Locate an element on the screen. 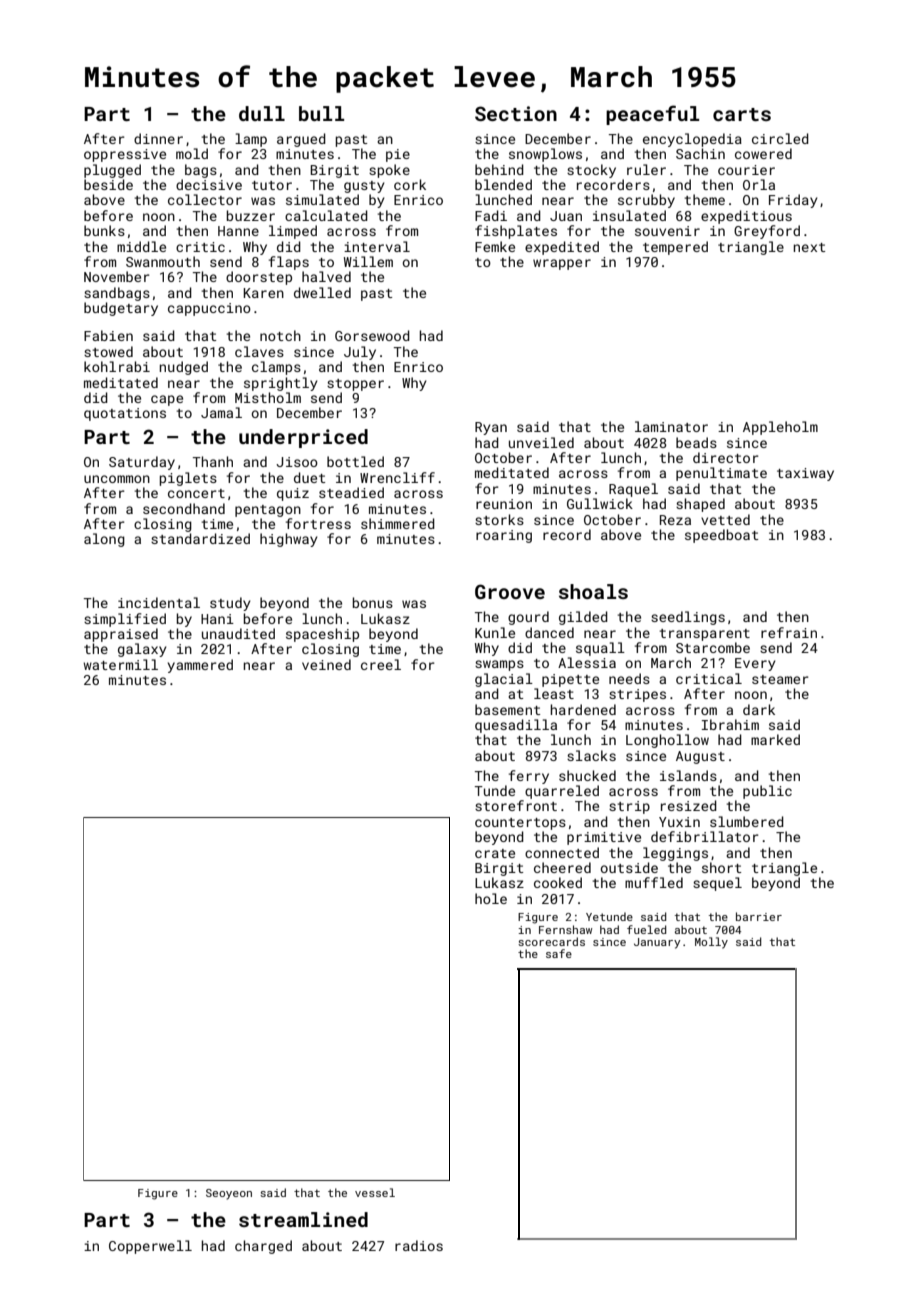  ferry is located at coordinates (529, 777).
